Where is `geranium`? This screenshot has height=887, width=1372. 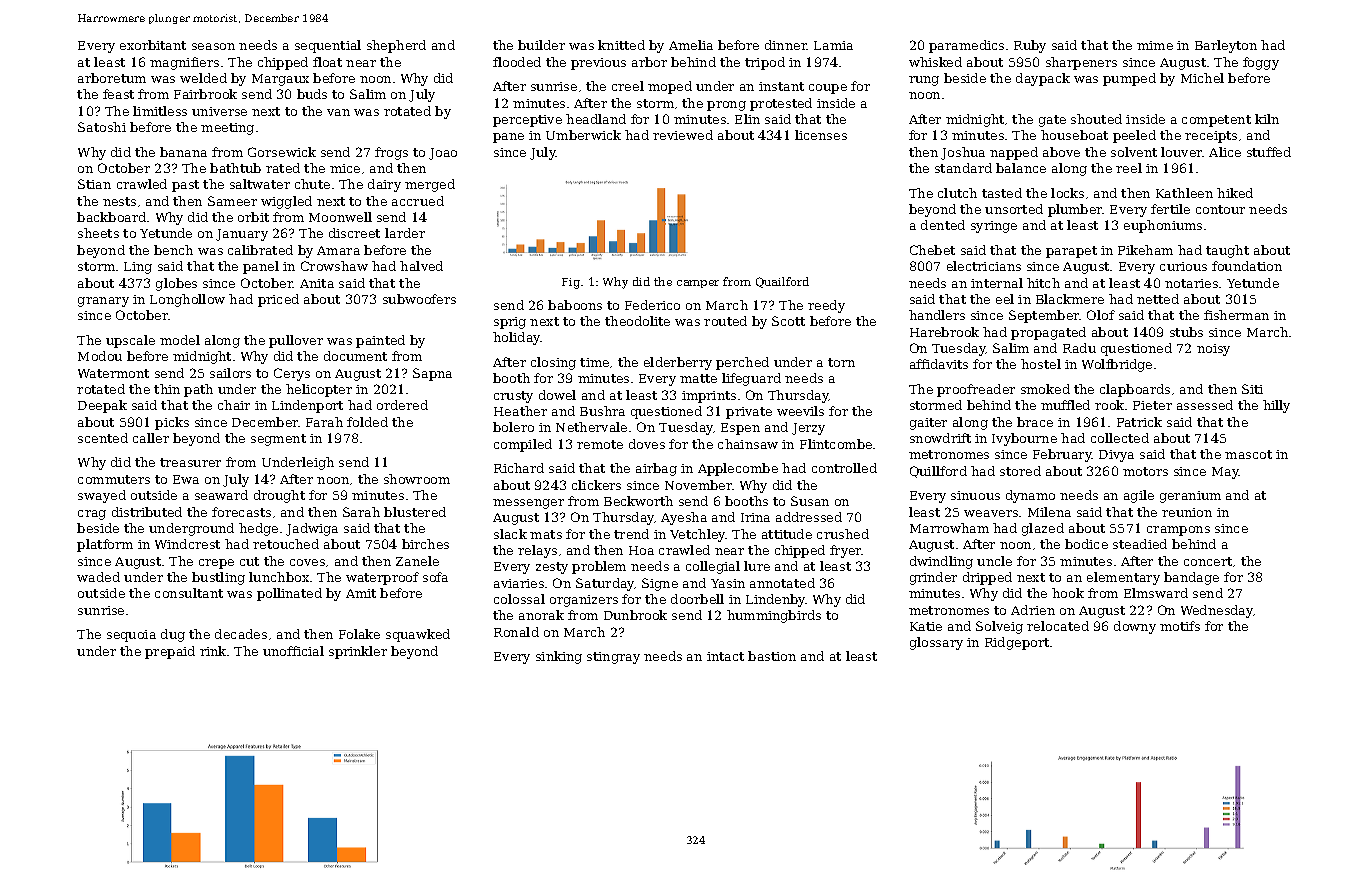 geranium is located at coordinates (1190, 497).
